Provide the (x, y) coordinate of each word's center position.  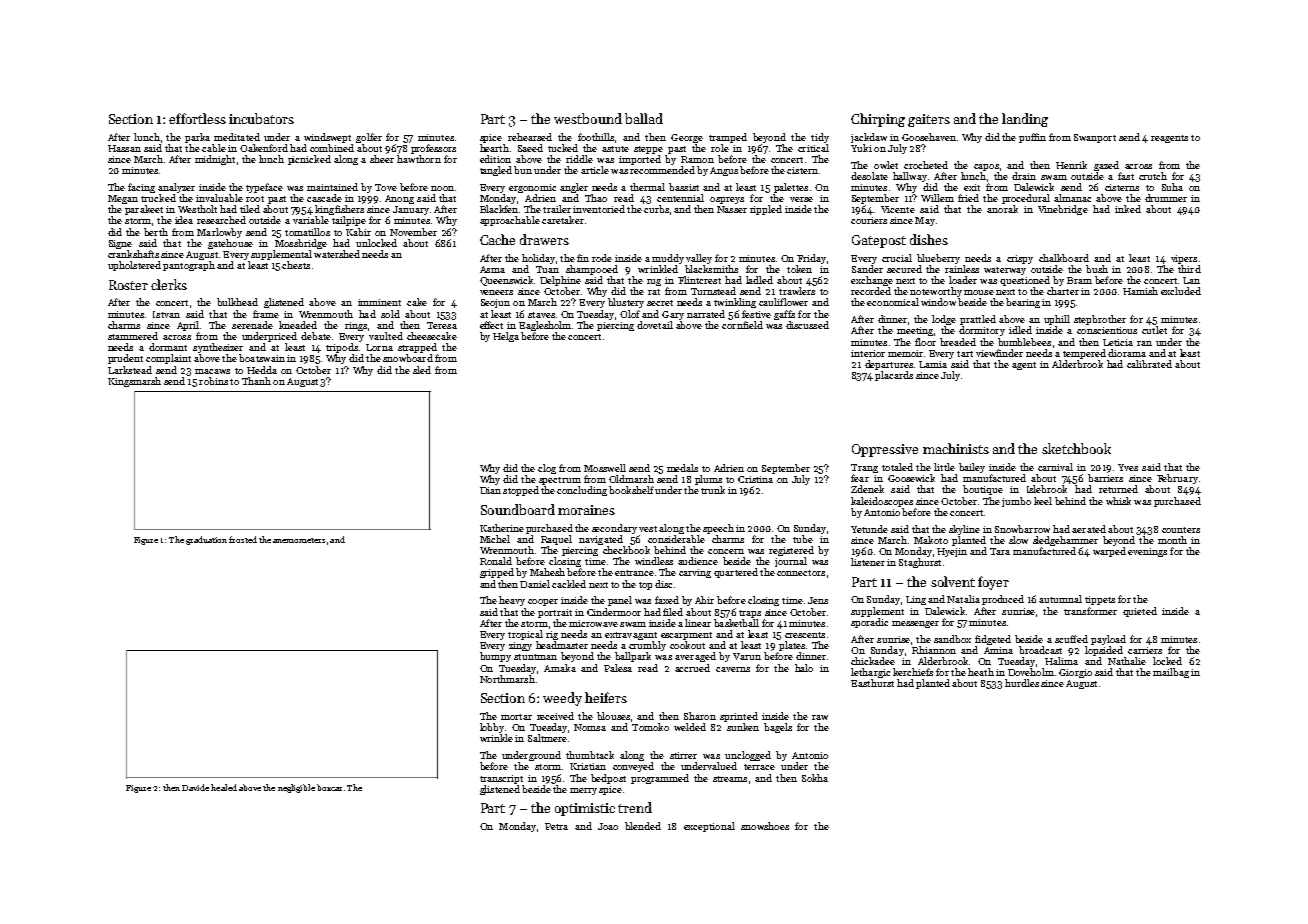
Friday (811, 259)
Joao (608, 826)
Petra (556, 826)
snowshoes (765, 826)
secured (904, 269)
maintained (332, 187)
